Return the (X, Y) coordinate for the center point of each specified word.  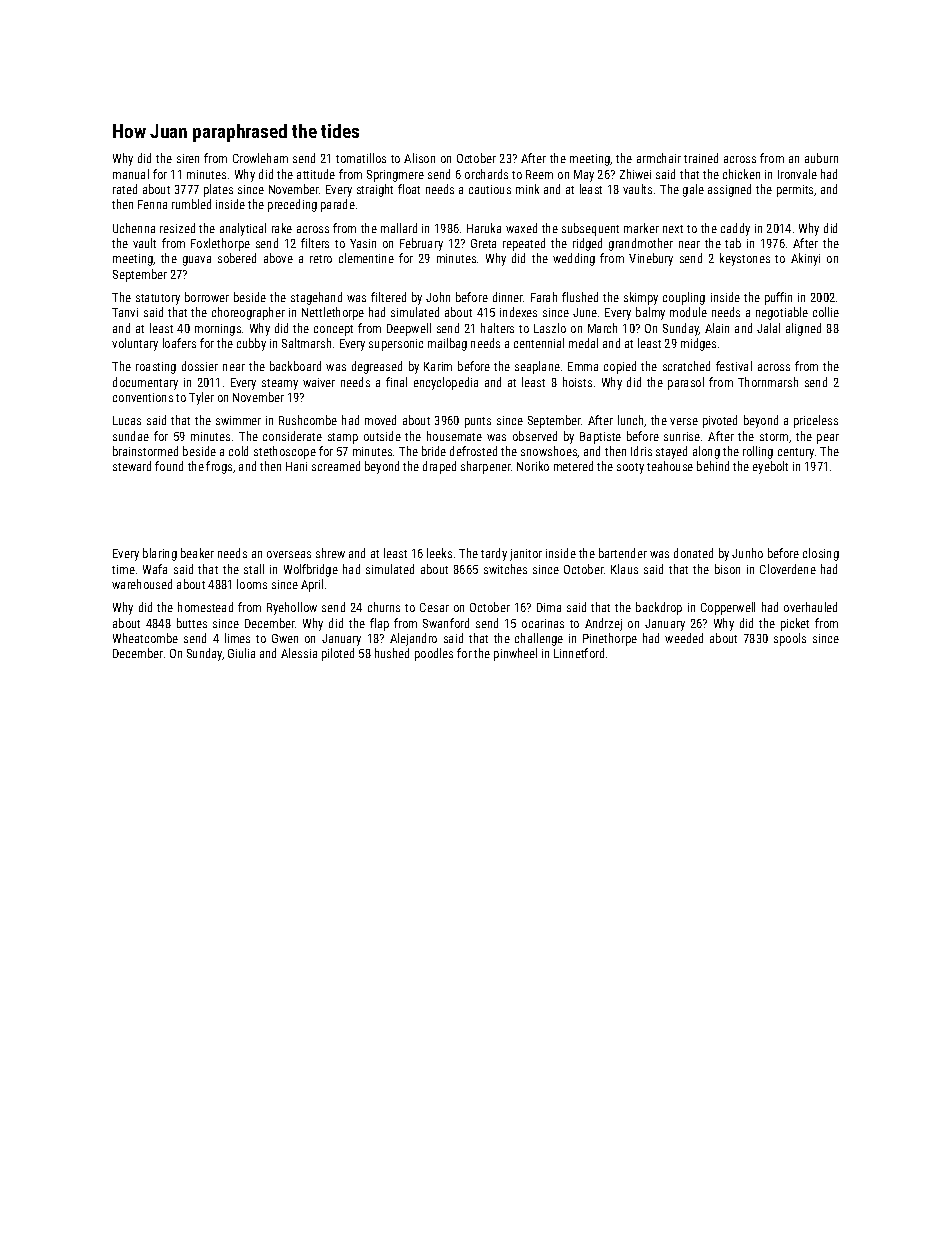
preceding (292, 205)
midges (698, 344)
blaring (160, 554)
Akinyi (805, 259)
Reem (539, 174)
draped (439, 467)
